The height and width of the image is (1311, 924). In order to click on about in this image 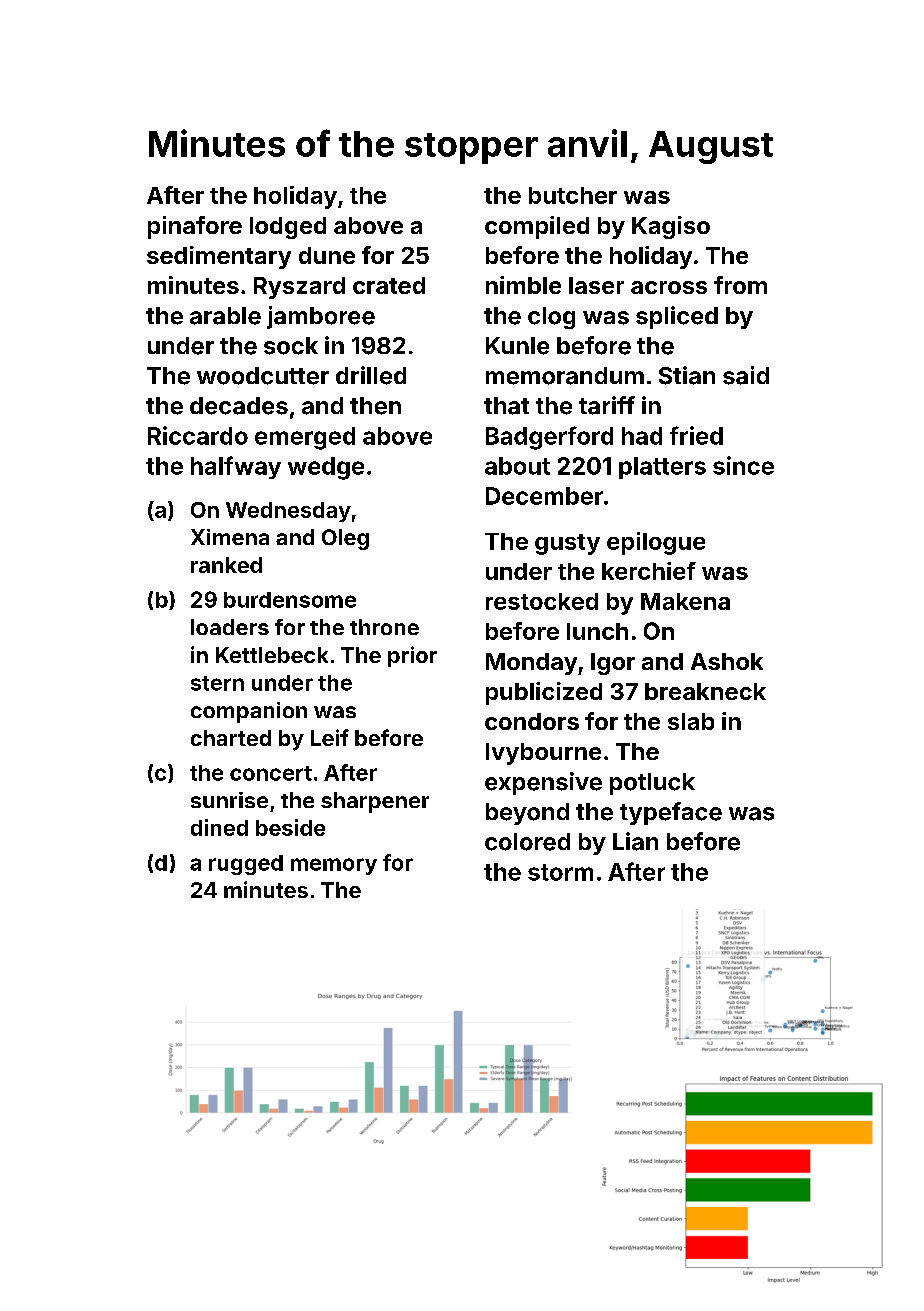, I will do `click(517, 466)`.
